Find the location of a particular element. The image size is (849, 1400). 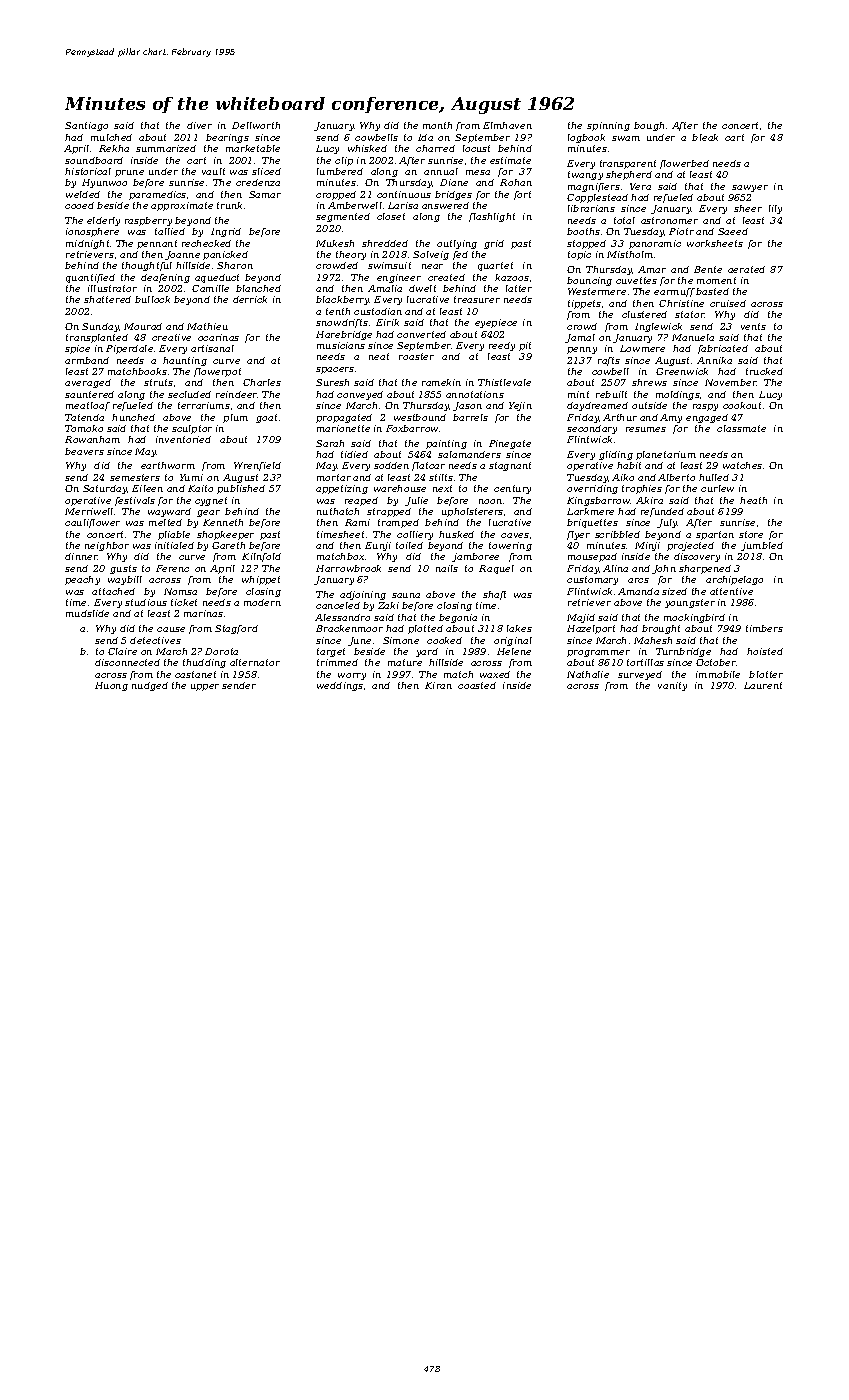

continuous is located at coordinates (404, 194).
